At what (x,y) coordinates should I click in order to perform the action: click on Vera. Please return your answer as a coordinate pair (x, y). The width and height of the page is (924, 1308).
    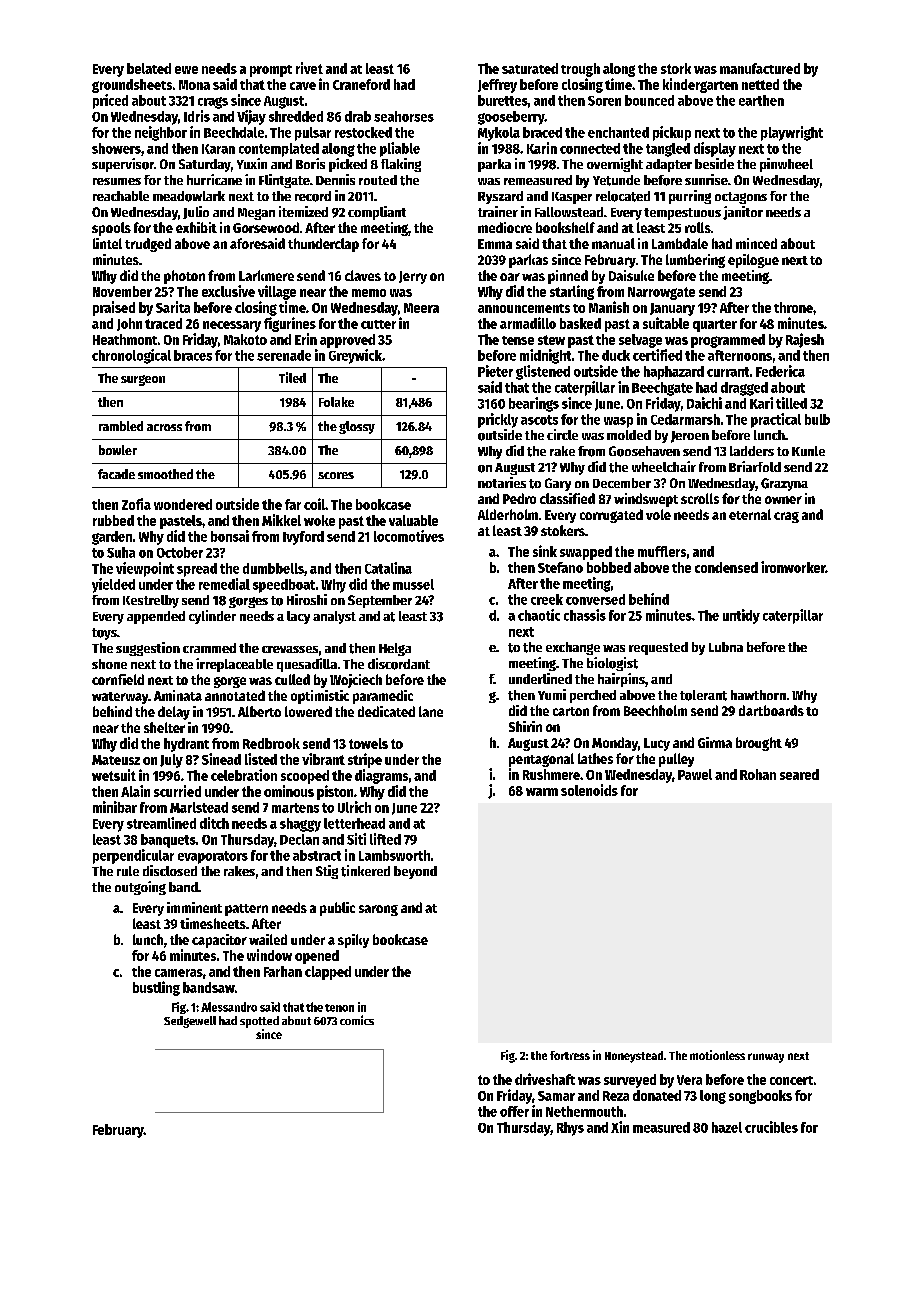
    Looking at the image, I should click on (689, 1080).
